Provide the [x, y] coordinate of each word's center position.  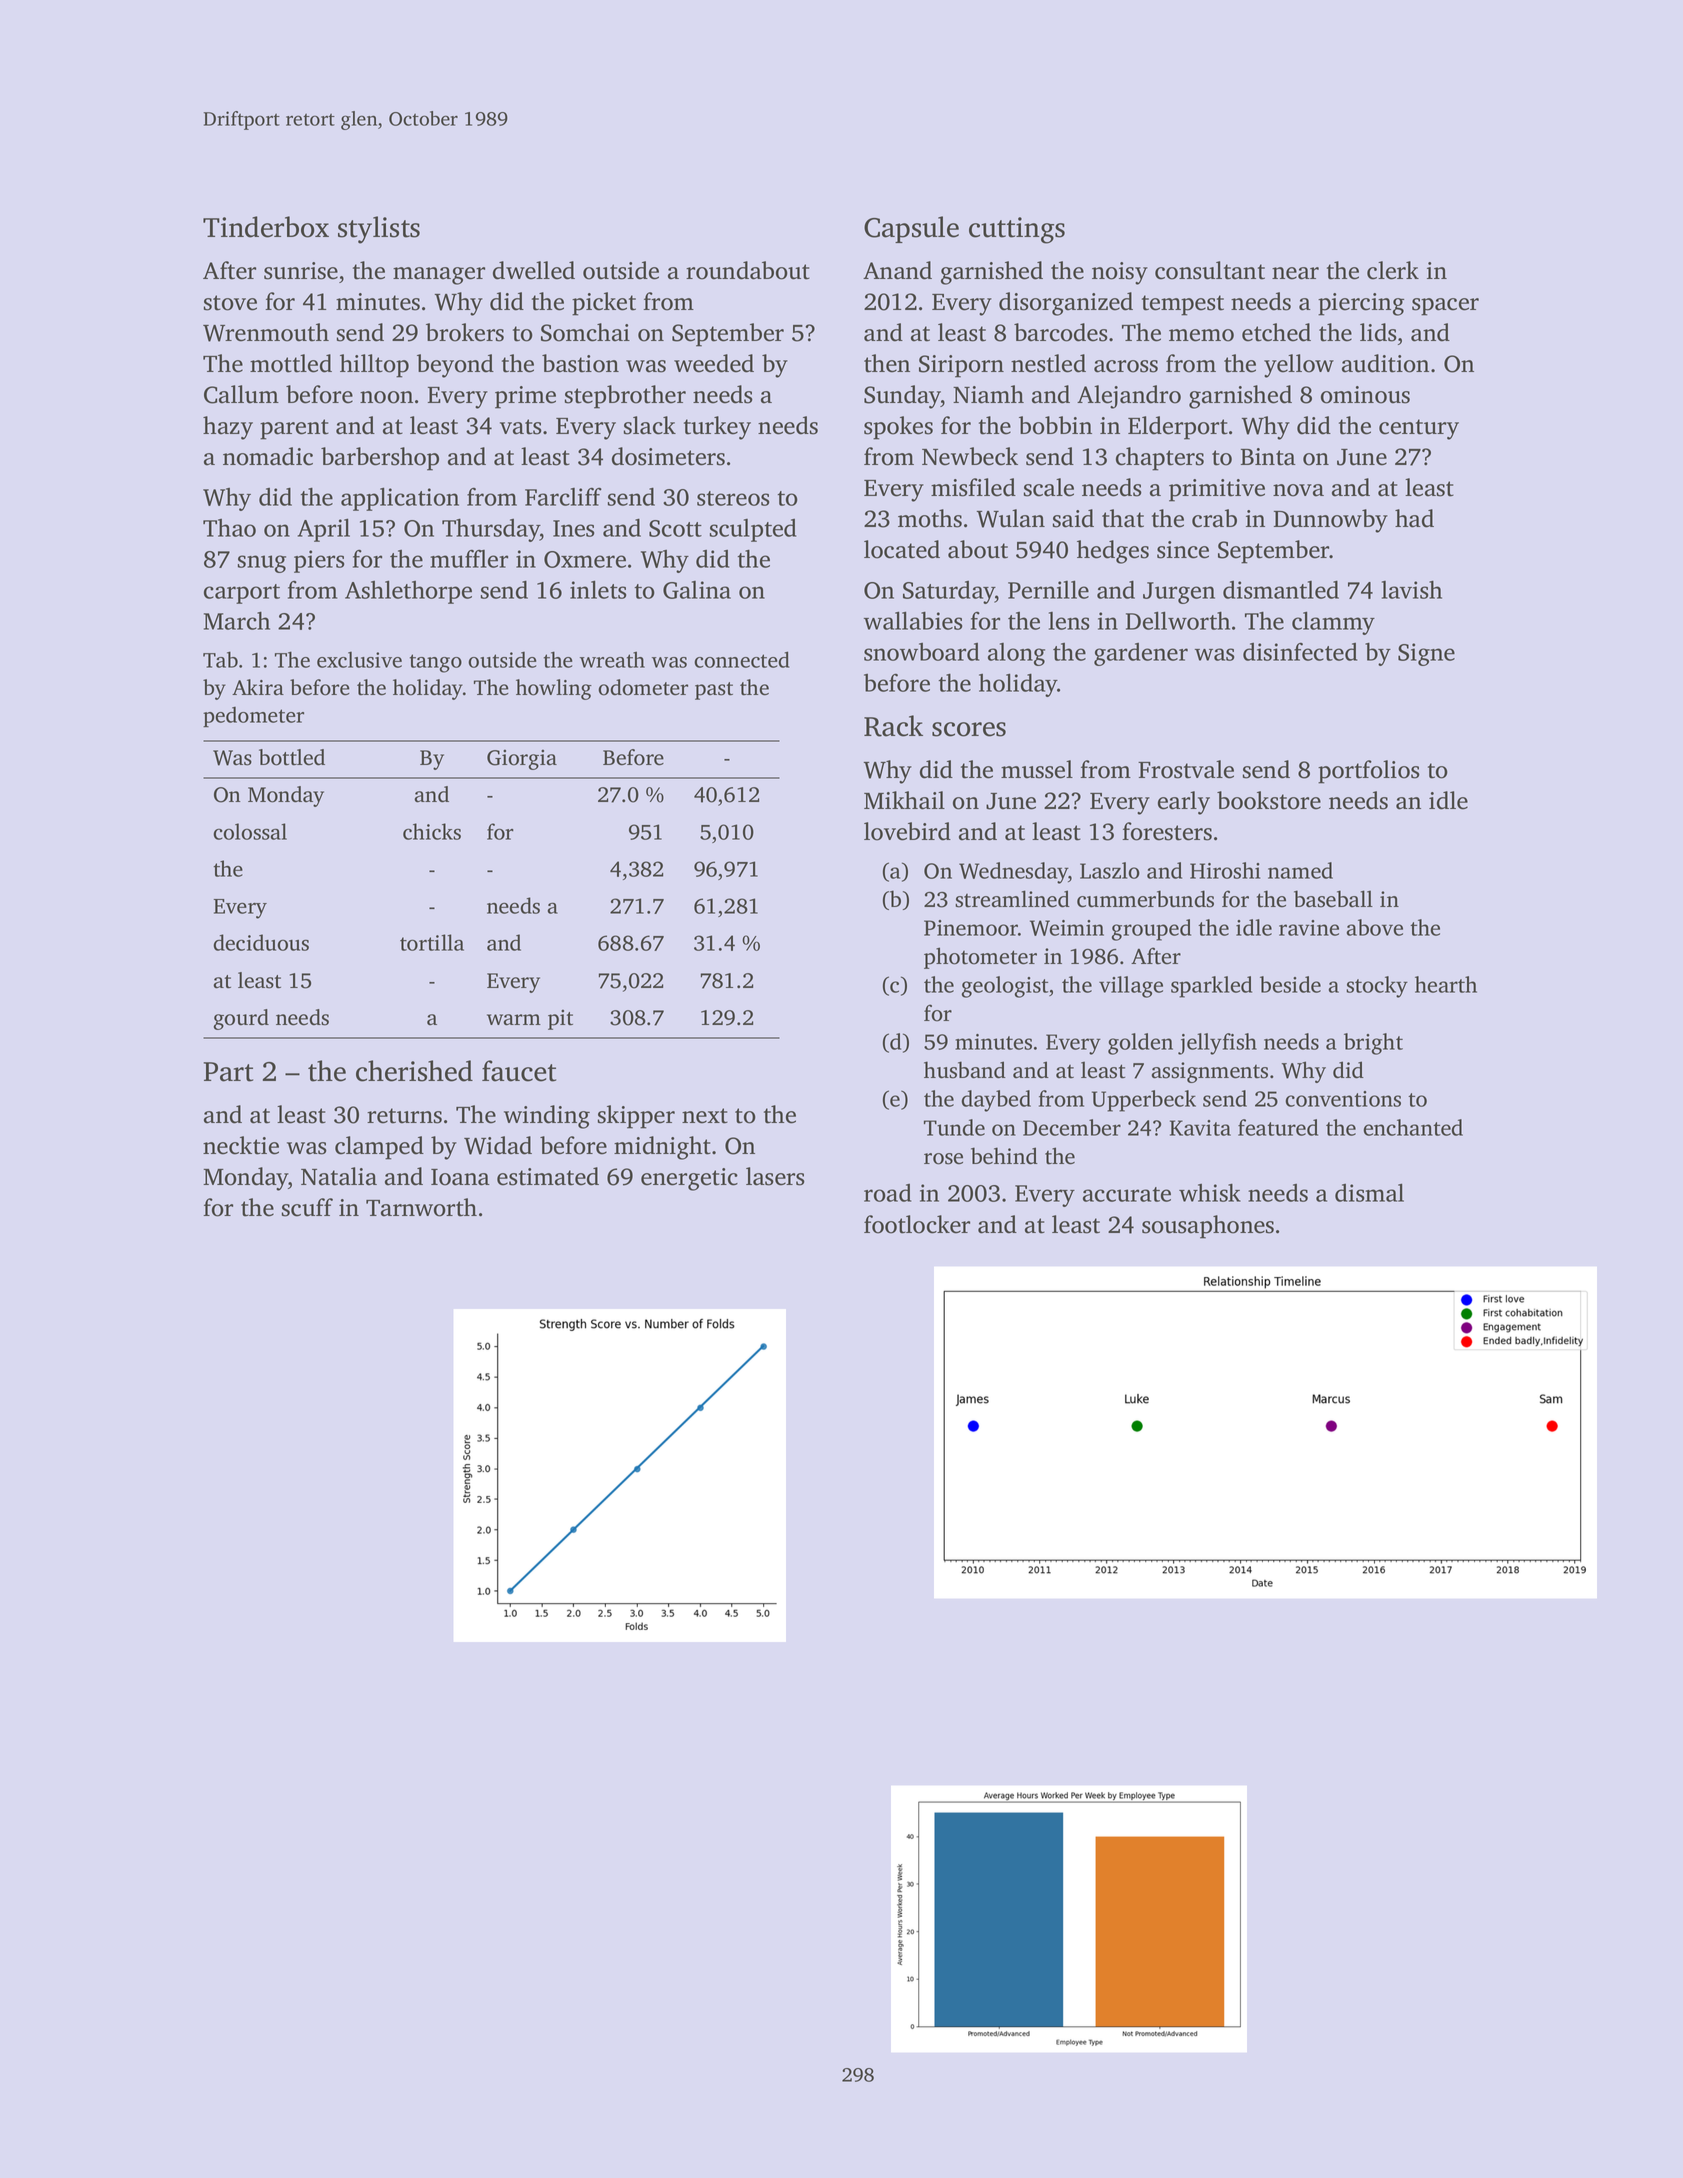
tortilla [432, 942]
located [902, 549]
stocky [1377, 987]
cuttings [1017, 230]
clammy [1333, 623]
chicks [432, 831]
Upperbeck [1144, 1101]
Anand [897, 270]
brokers [465, 332]
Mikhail [904, 800]
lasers [775, 1176]
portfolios [1369, 772]
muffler [469, 559]
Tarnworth [421, 1207]
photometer [980, 958]
